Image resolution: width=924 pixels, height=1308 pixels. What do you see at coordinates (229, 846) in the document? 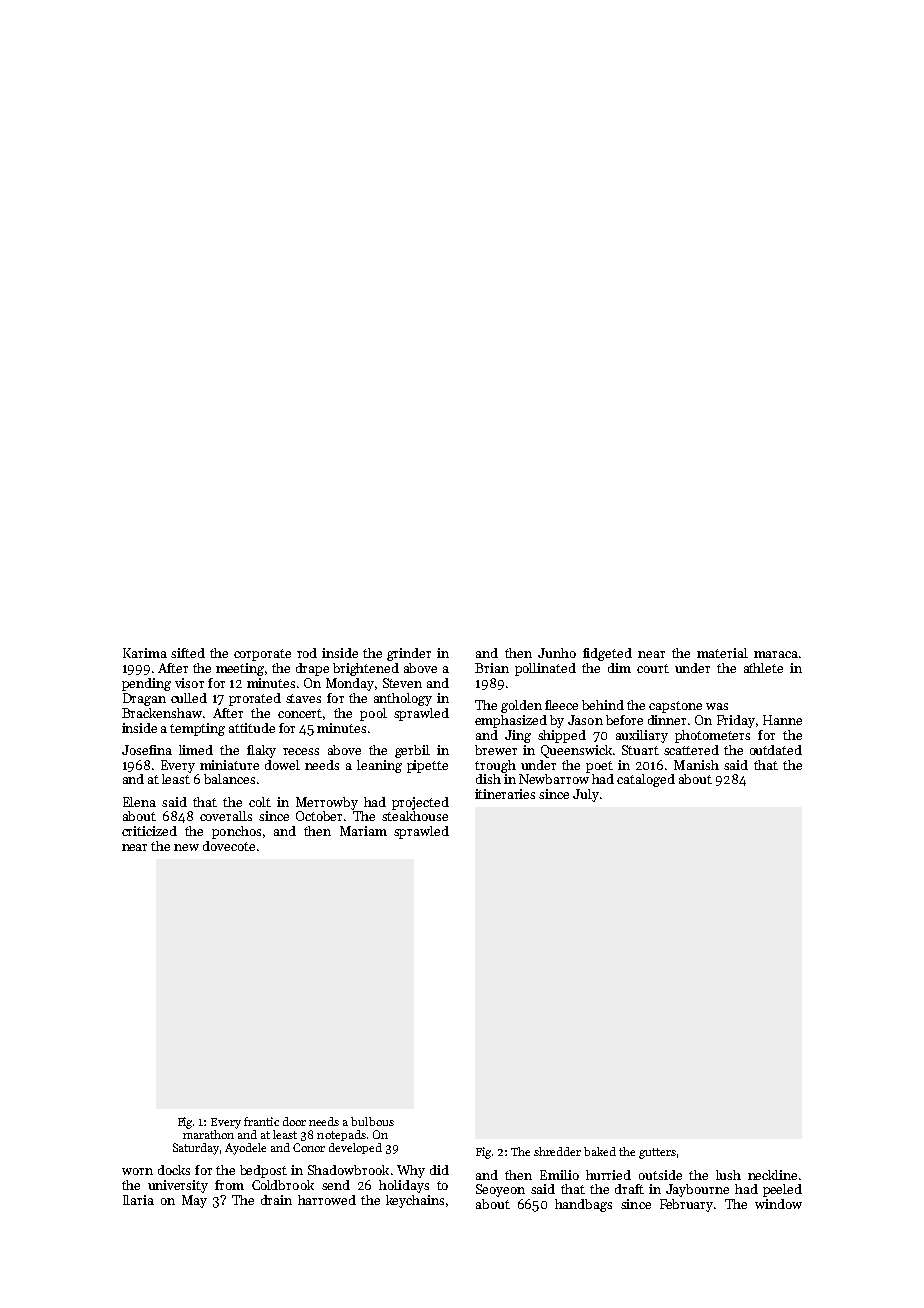
I see `dovecote` at bounding box center [229, 846].
